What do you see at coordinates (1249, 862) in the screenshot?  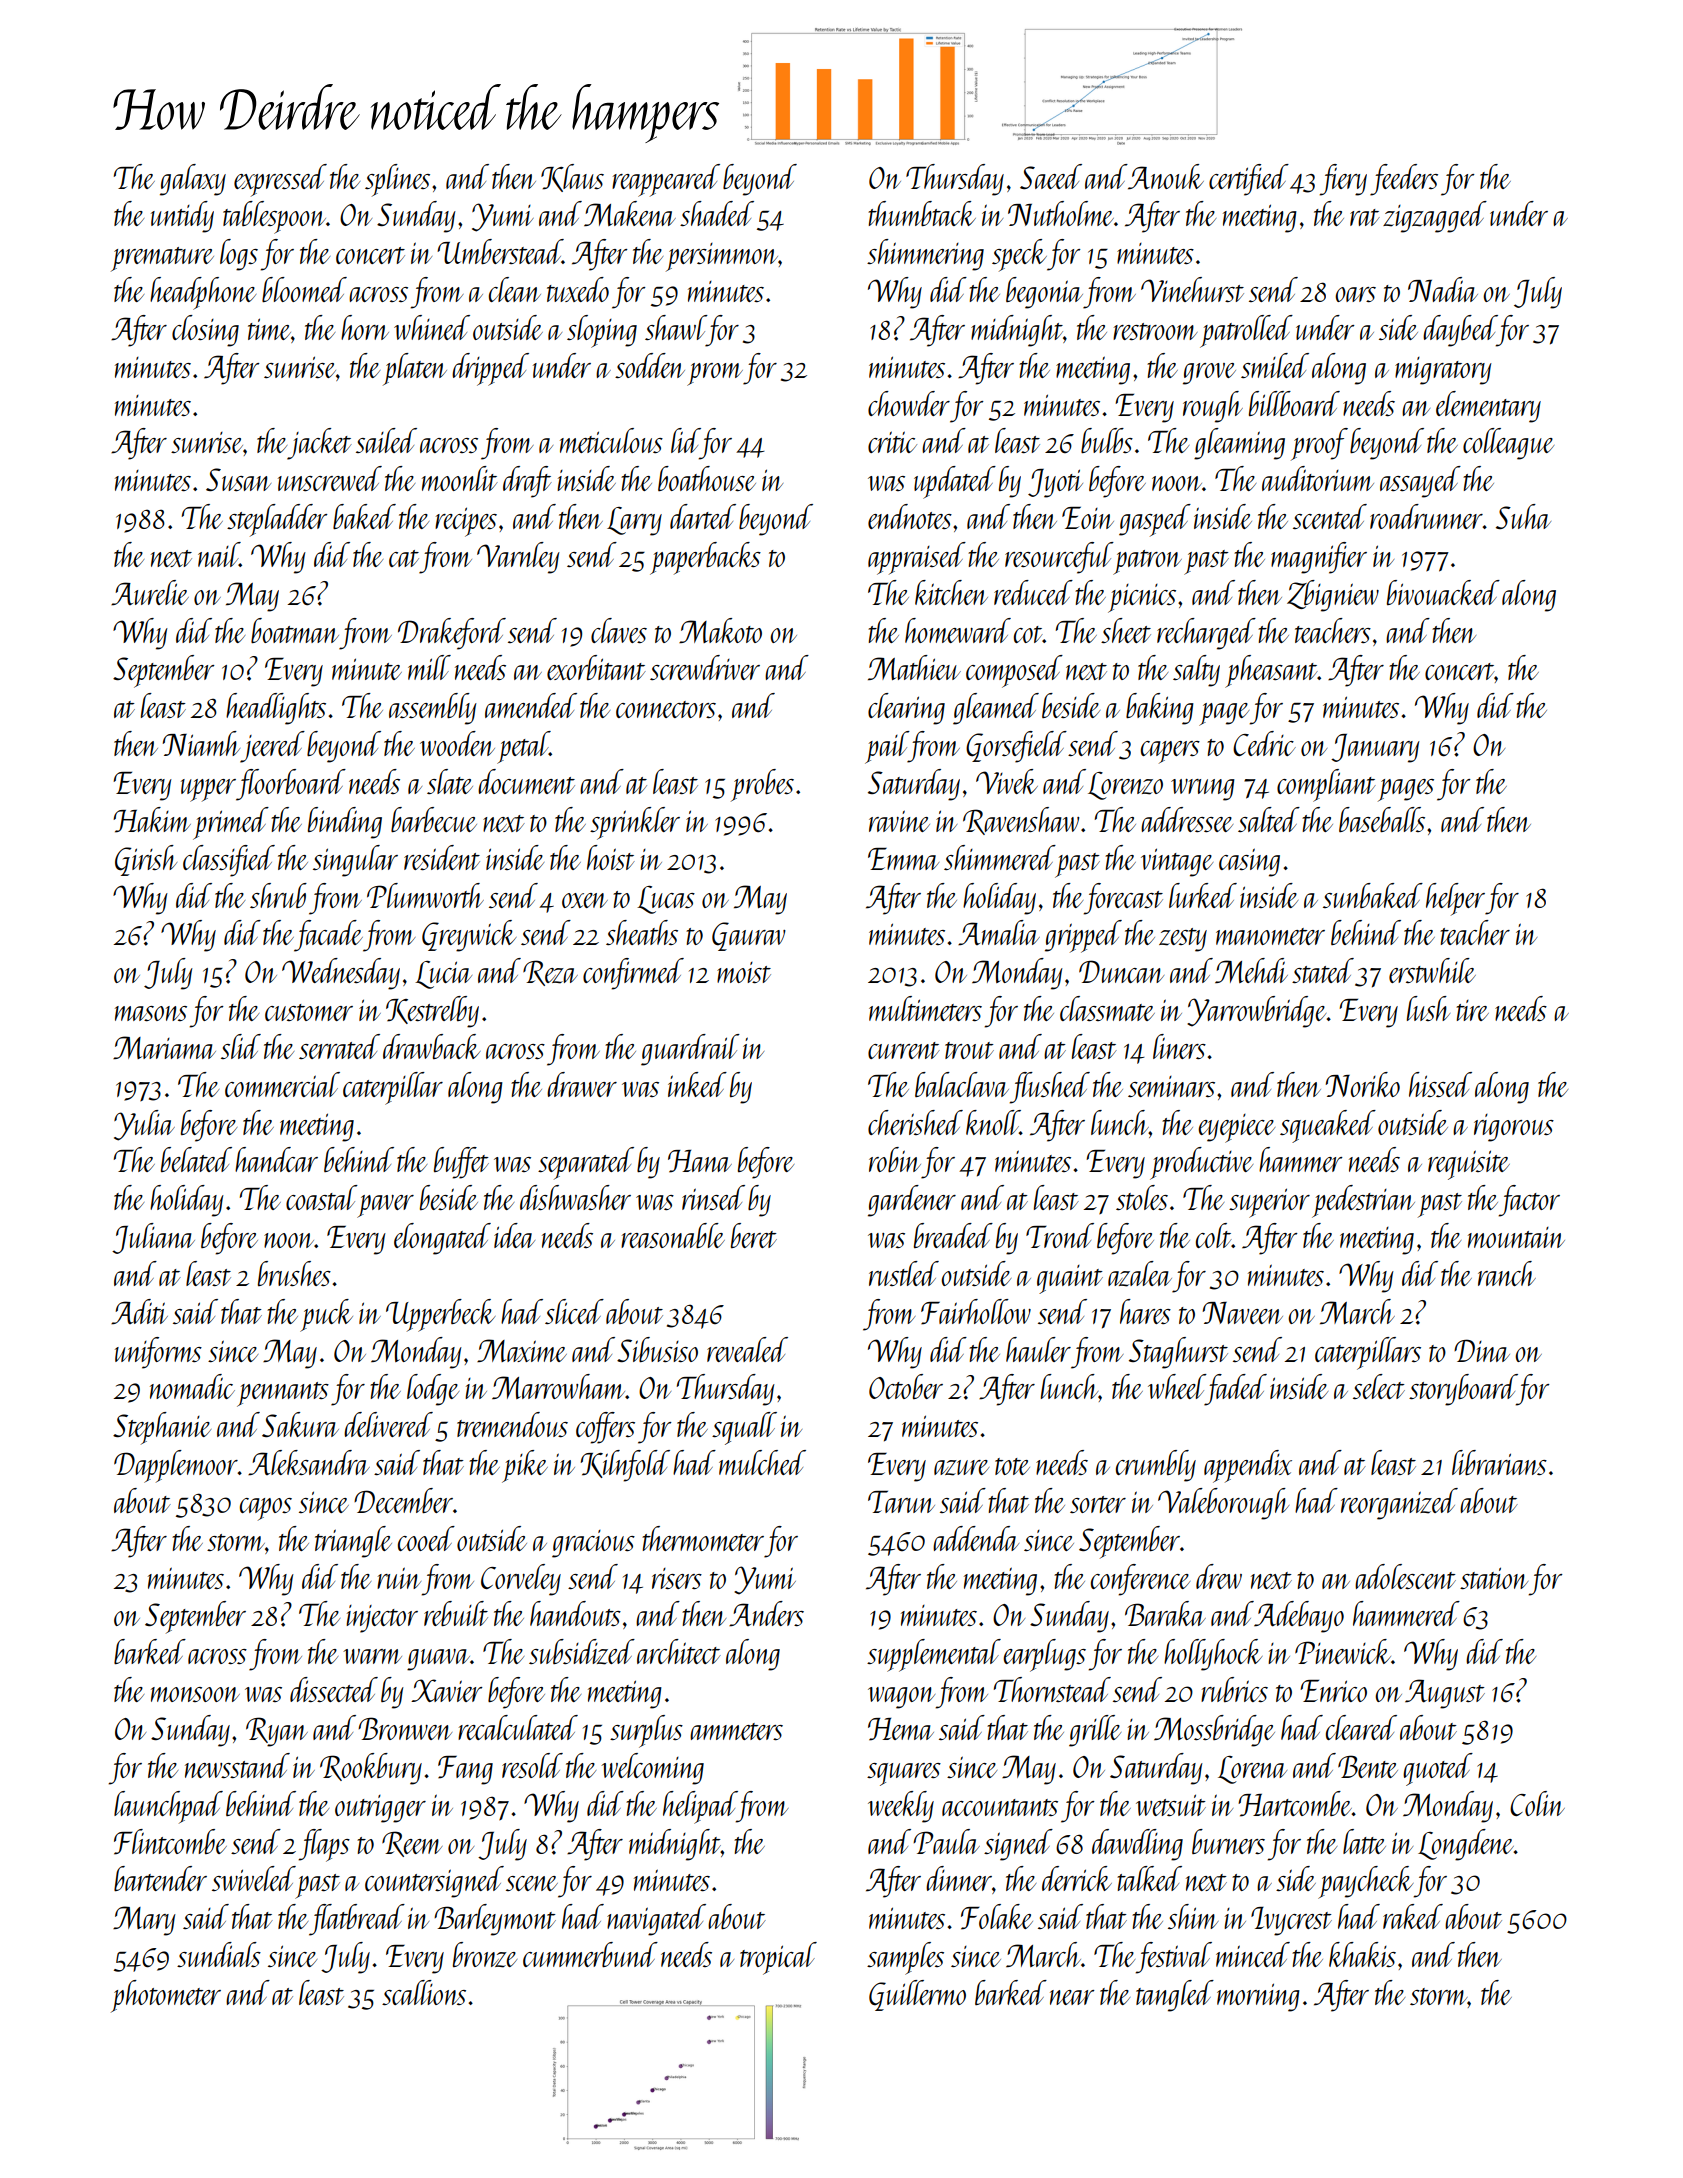 I see `casing` at bounding box center [1249, 862].
